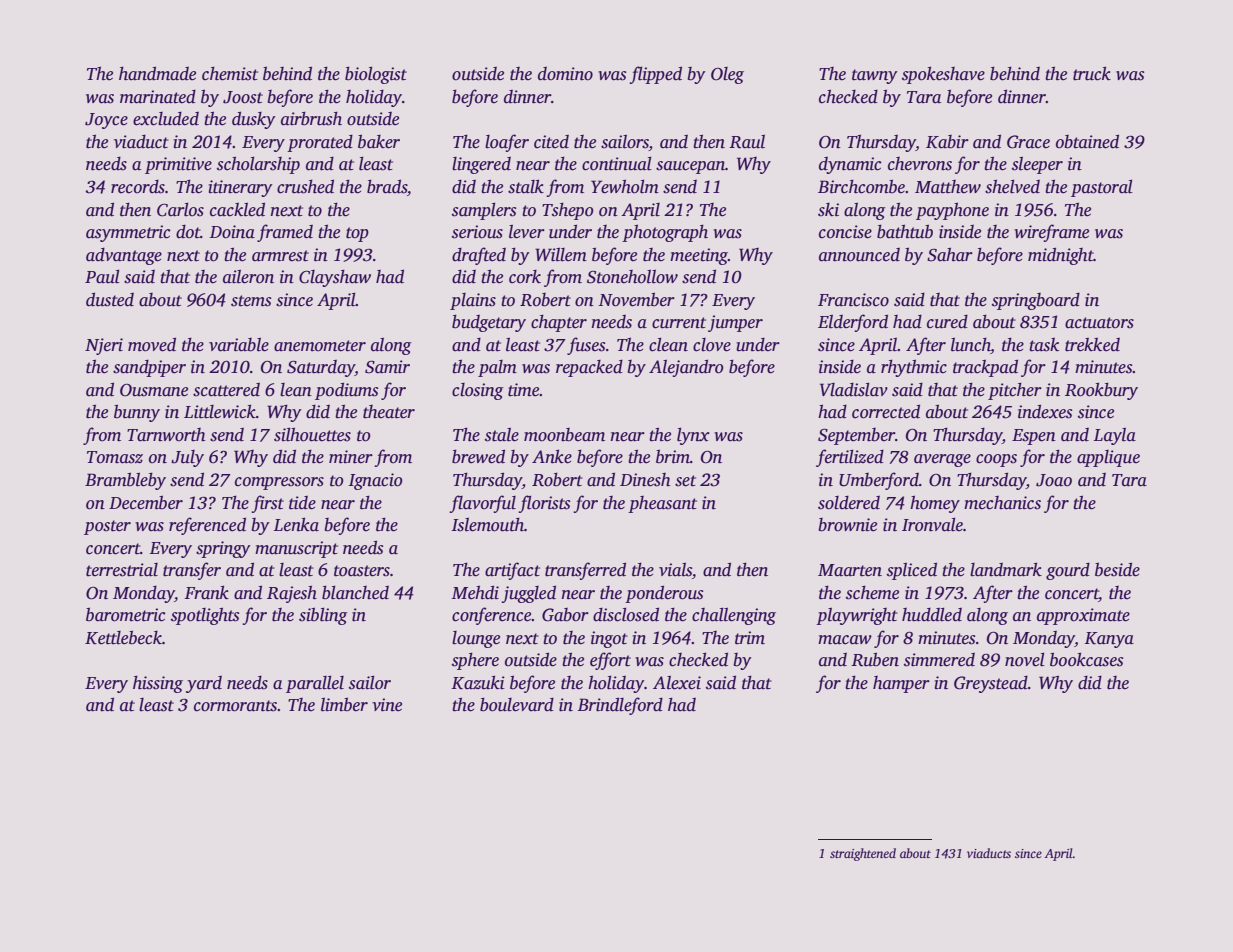  I want to click on lunch, so click(971, 344).
